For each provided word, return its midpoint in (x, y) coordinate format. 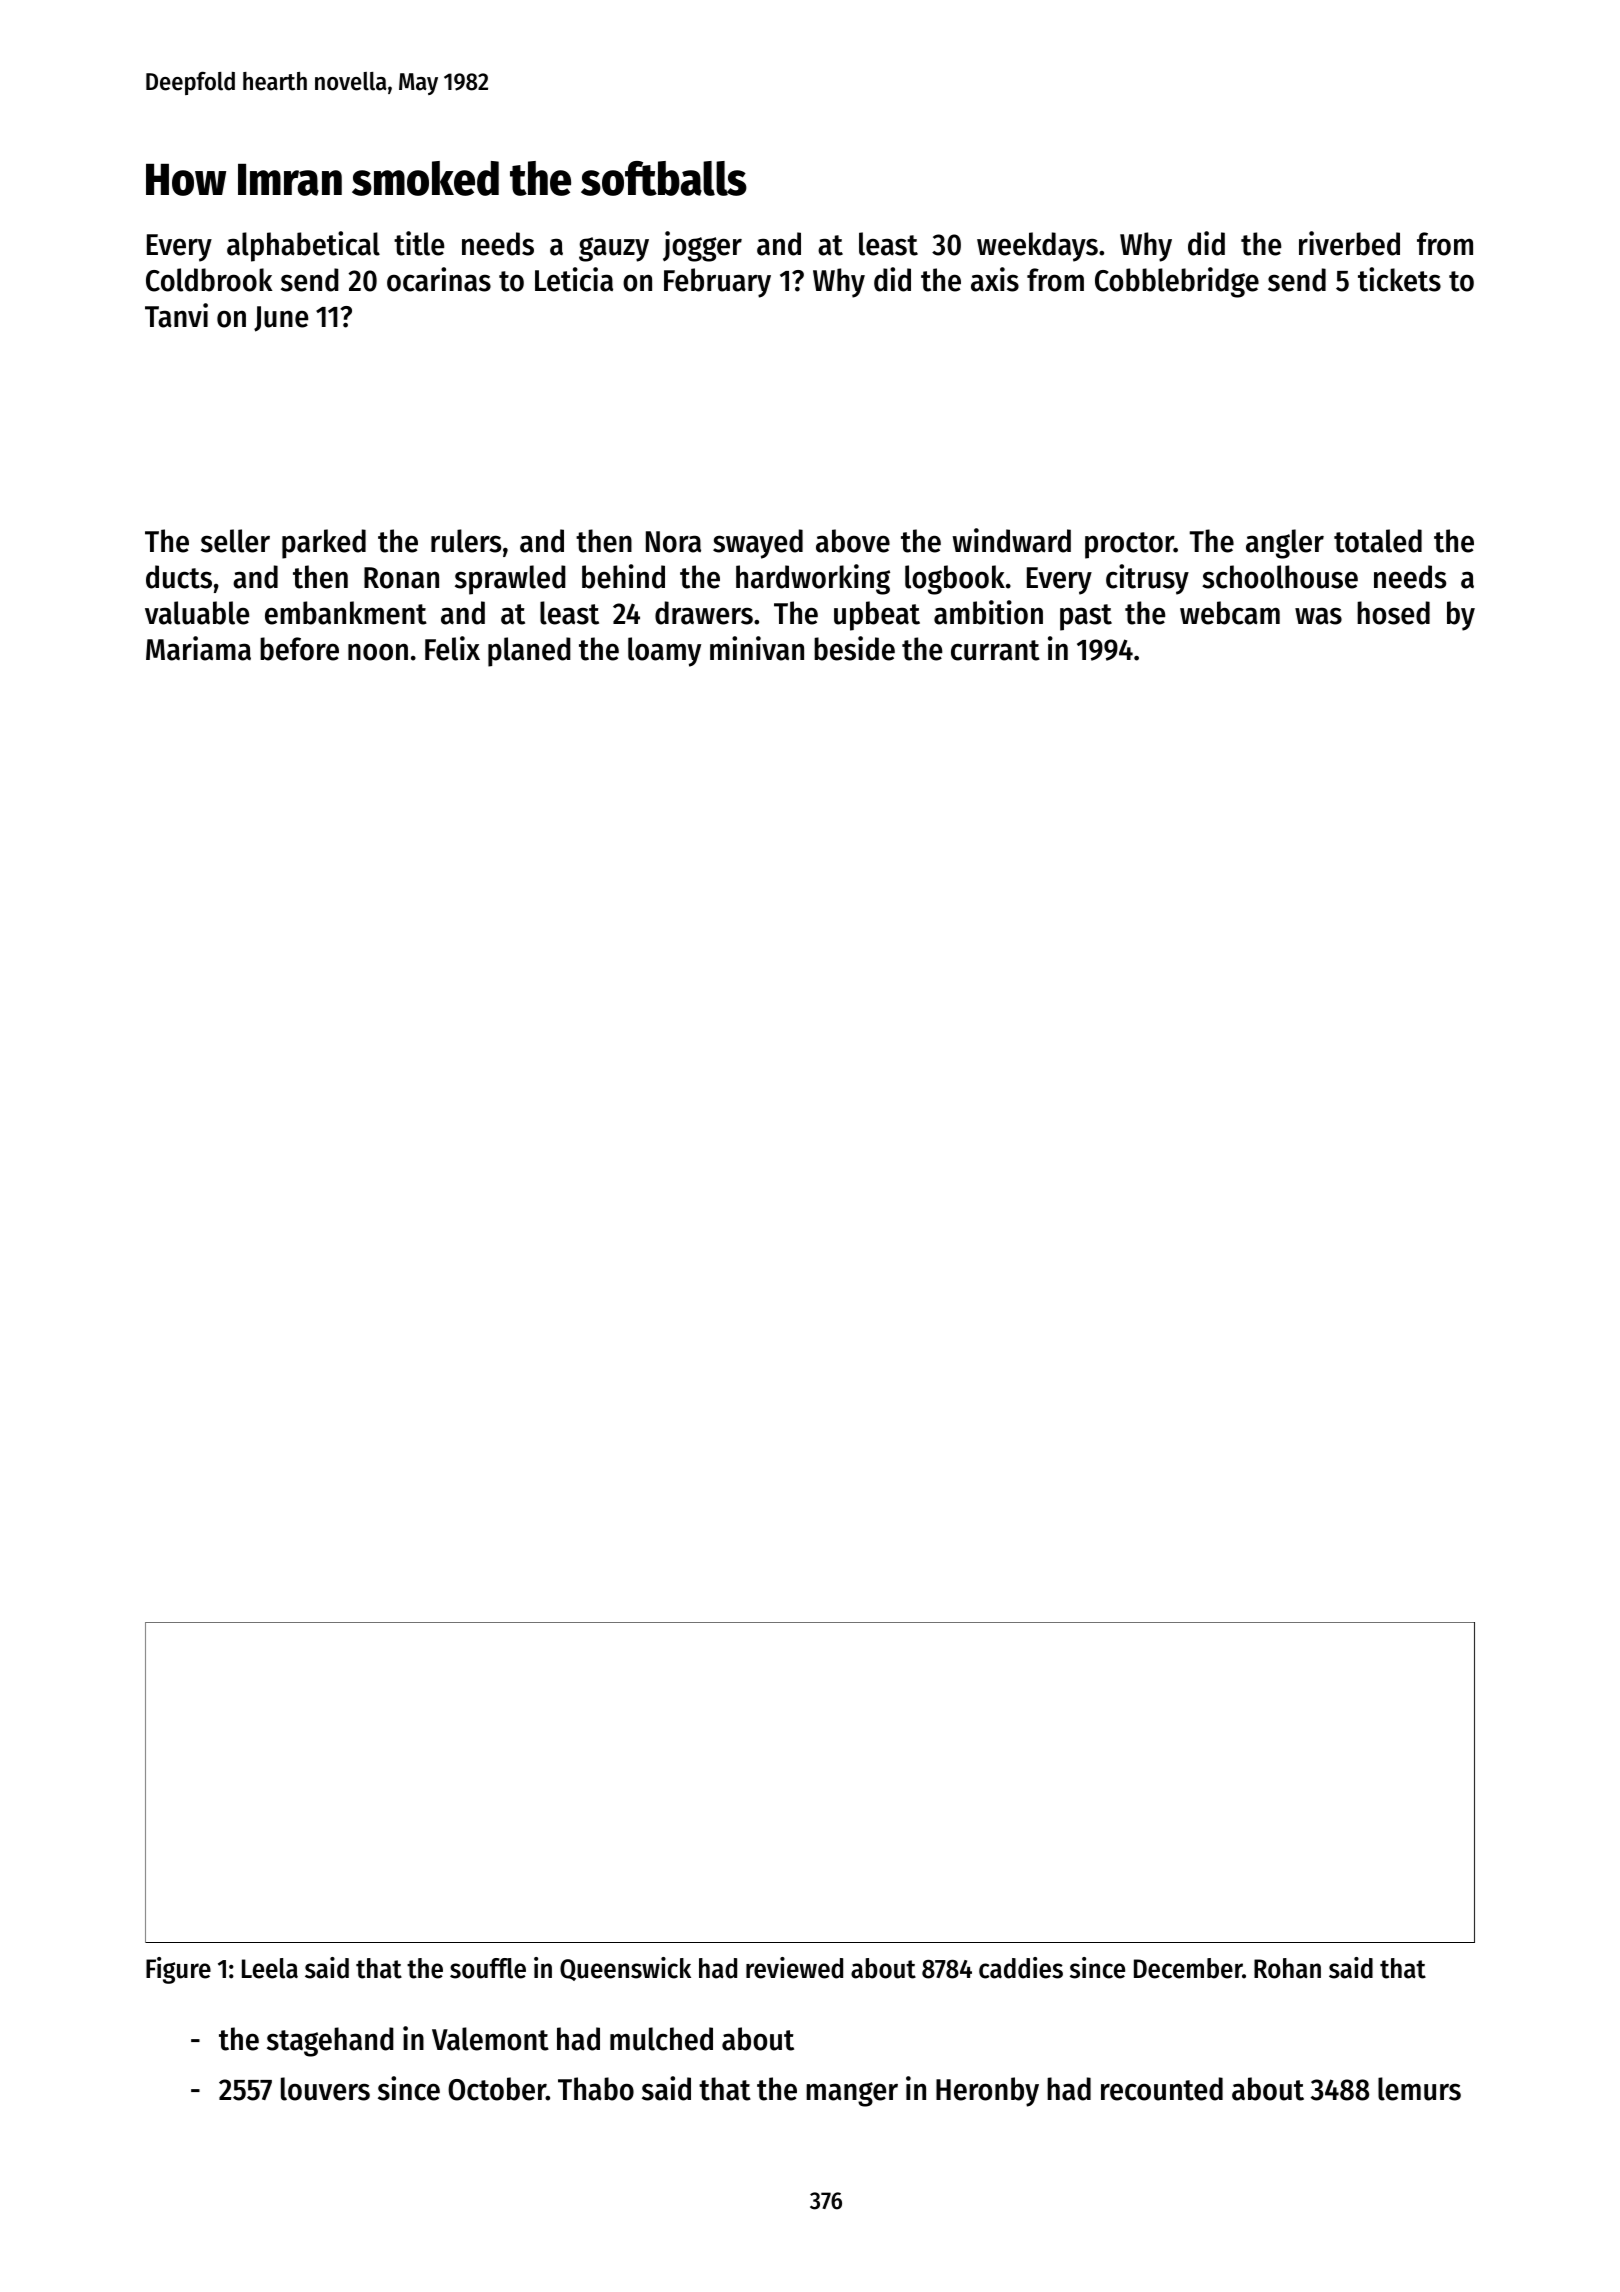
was (1318, 616)
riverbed (1349, 243)
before (299, 649)
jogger (702, 246)
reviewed (794, 1968)
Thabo (596, 2089)
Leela (270, 1968)
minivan (757, 648)
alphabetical (303, 246)
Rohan (1287, 1968)
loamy (664, 652)
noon (378, 652)
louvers (325, 2089)
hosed (1393, 613)
